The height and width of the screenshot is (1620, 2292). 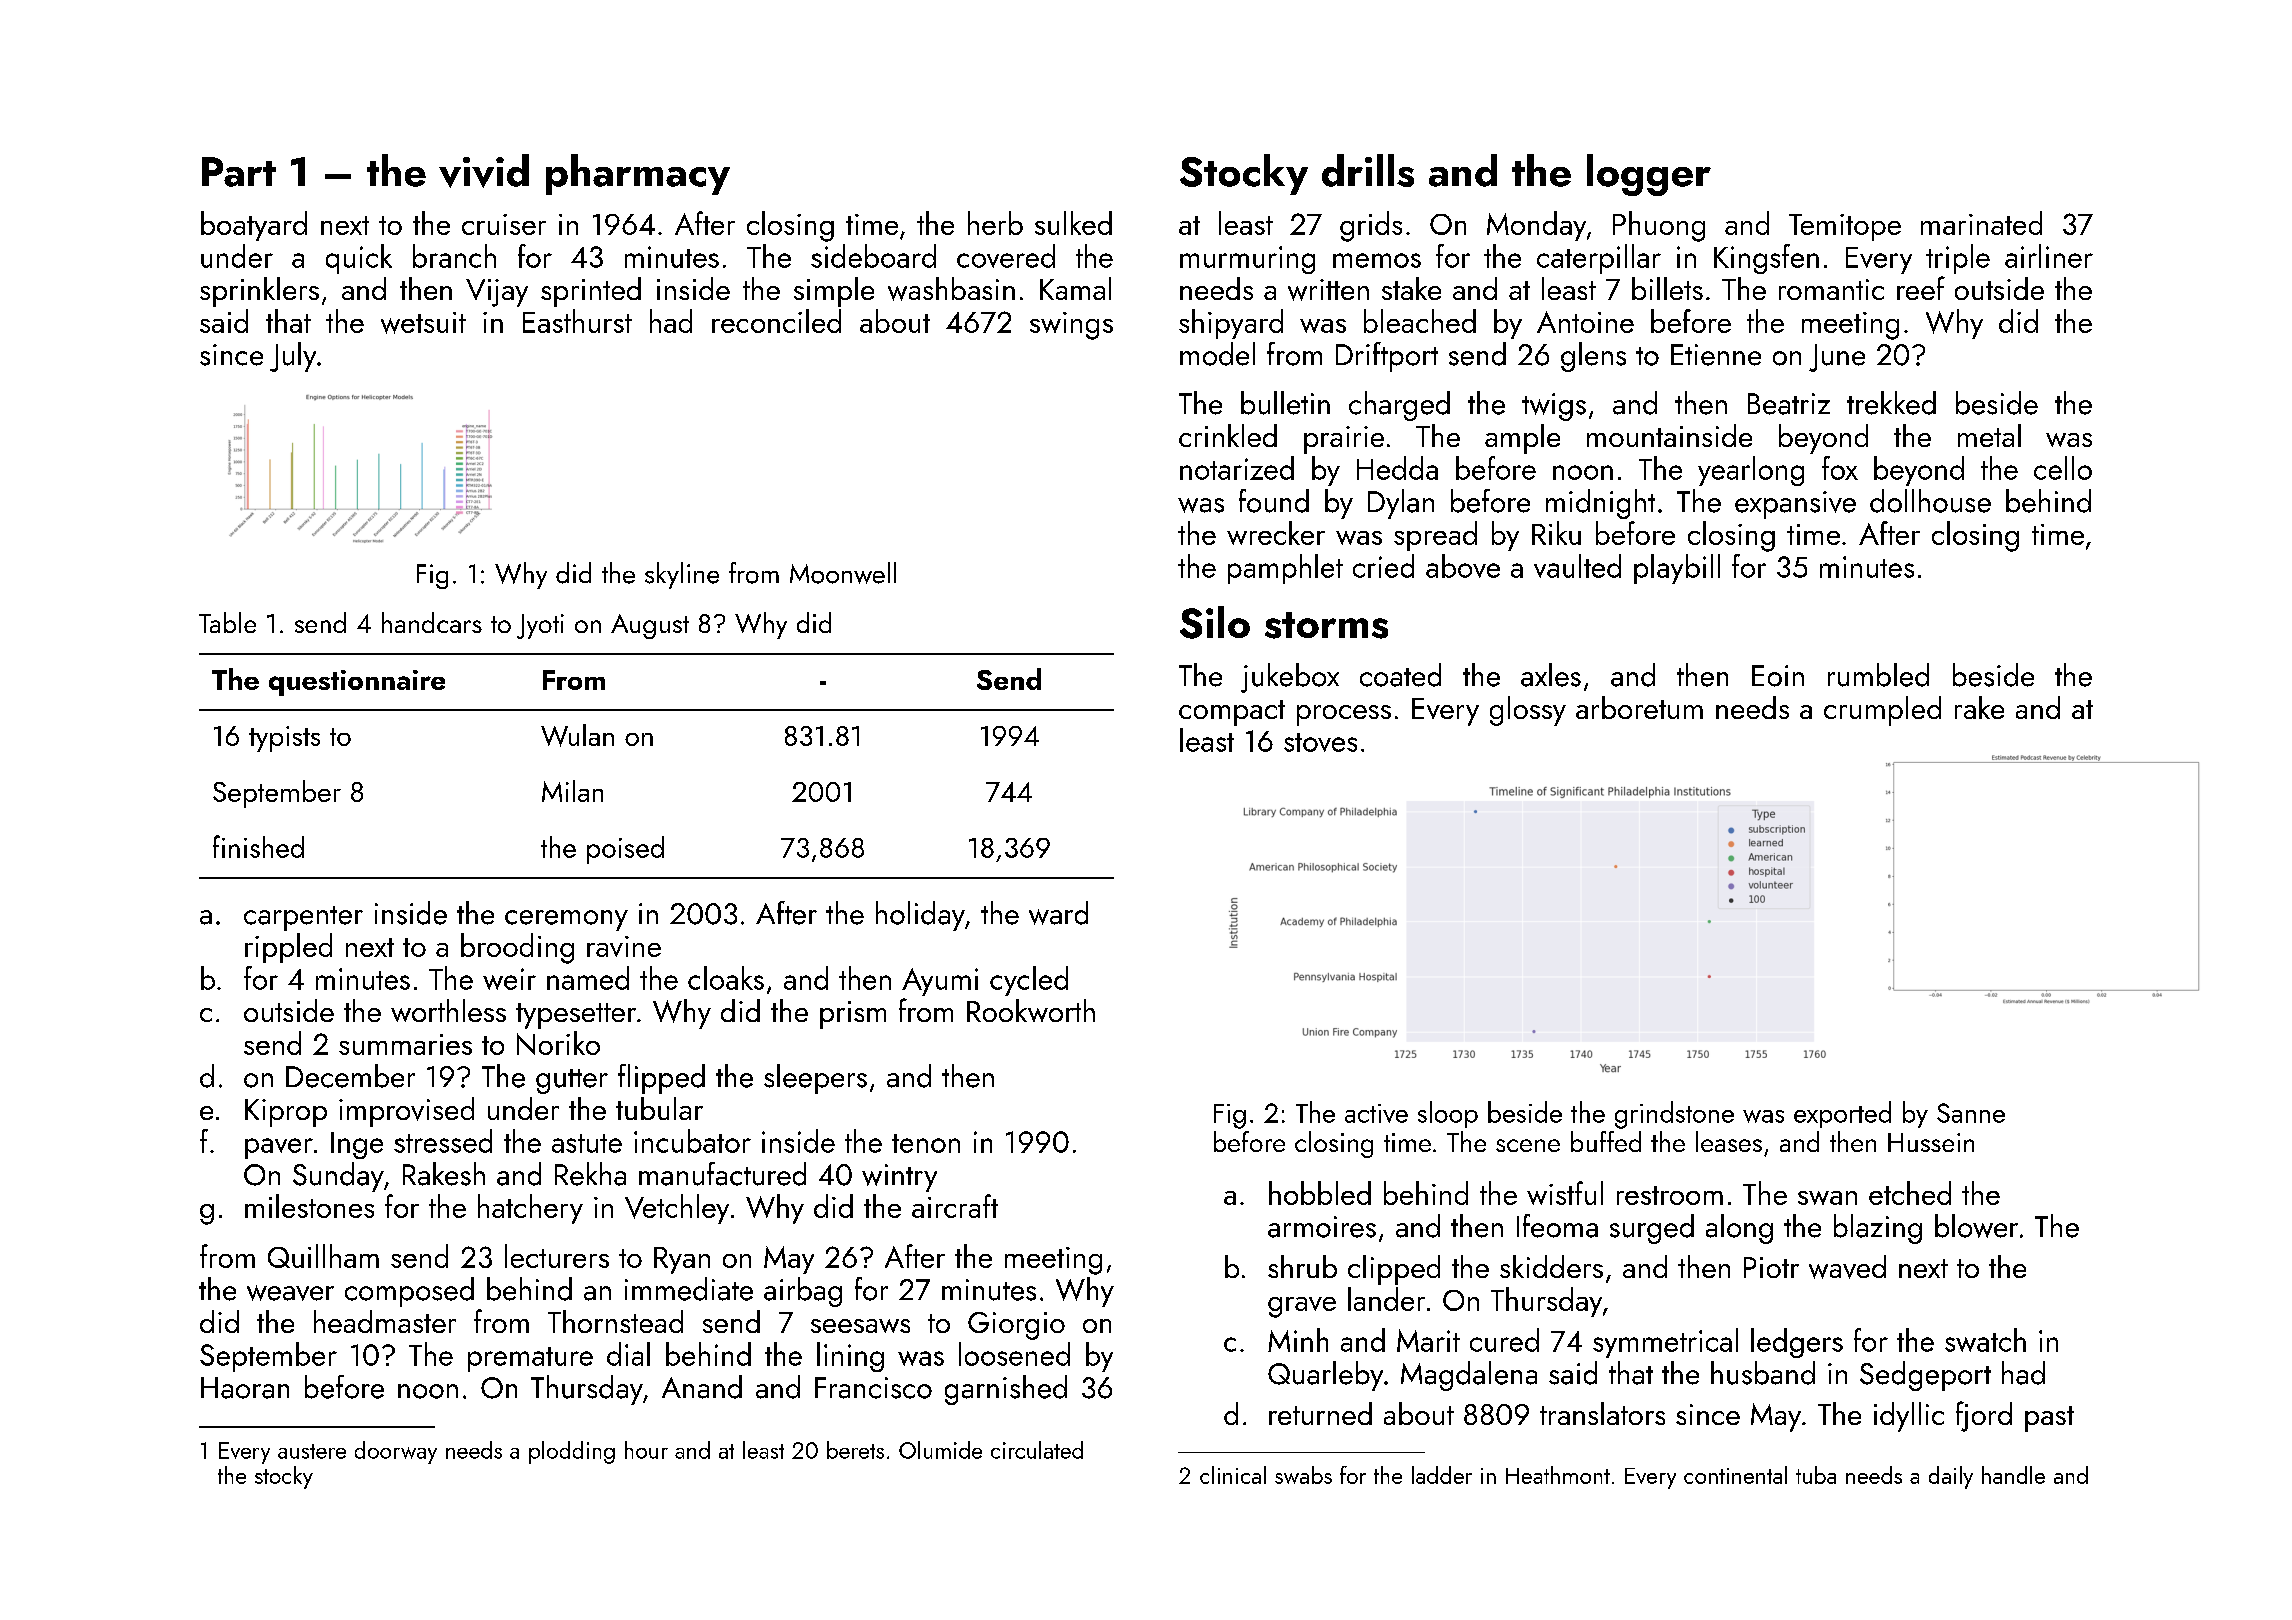 What do you see at coordinates (572, 1452) in the screenshot?
I see `plodding` at bounding box center [572, 1452].
